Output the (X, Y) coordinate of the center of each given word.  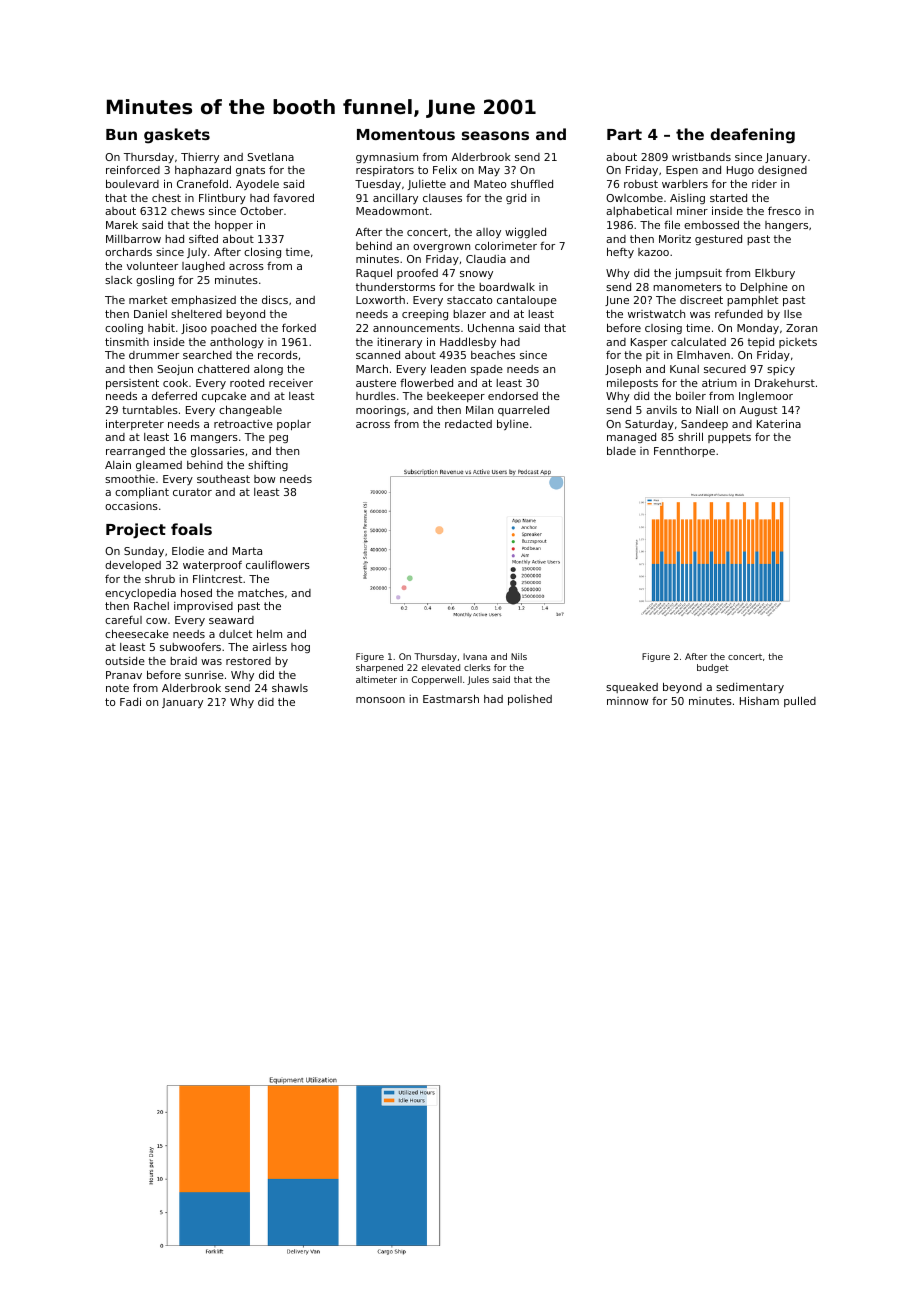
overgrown (441, 248)
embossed (711, 225)
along (268, 370)
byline (513, 424)
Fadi (130, 701)
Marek (122, 224)
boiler (691, 395)
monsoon (380, 700)
